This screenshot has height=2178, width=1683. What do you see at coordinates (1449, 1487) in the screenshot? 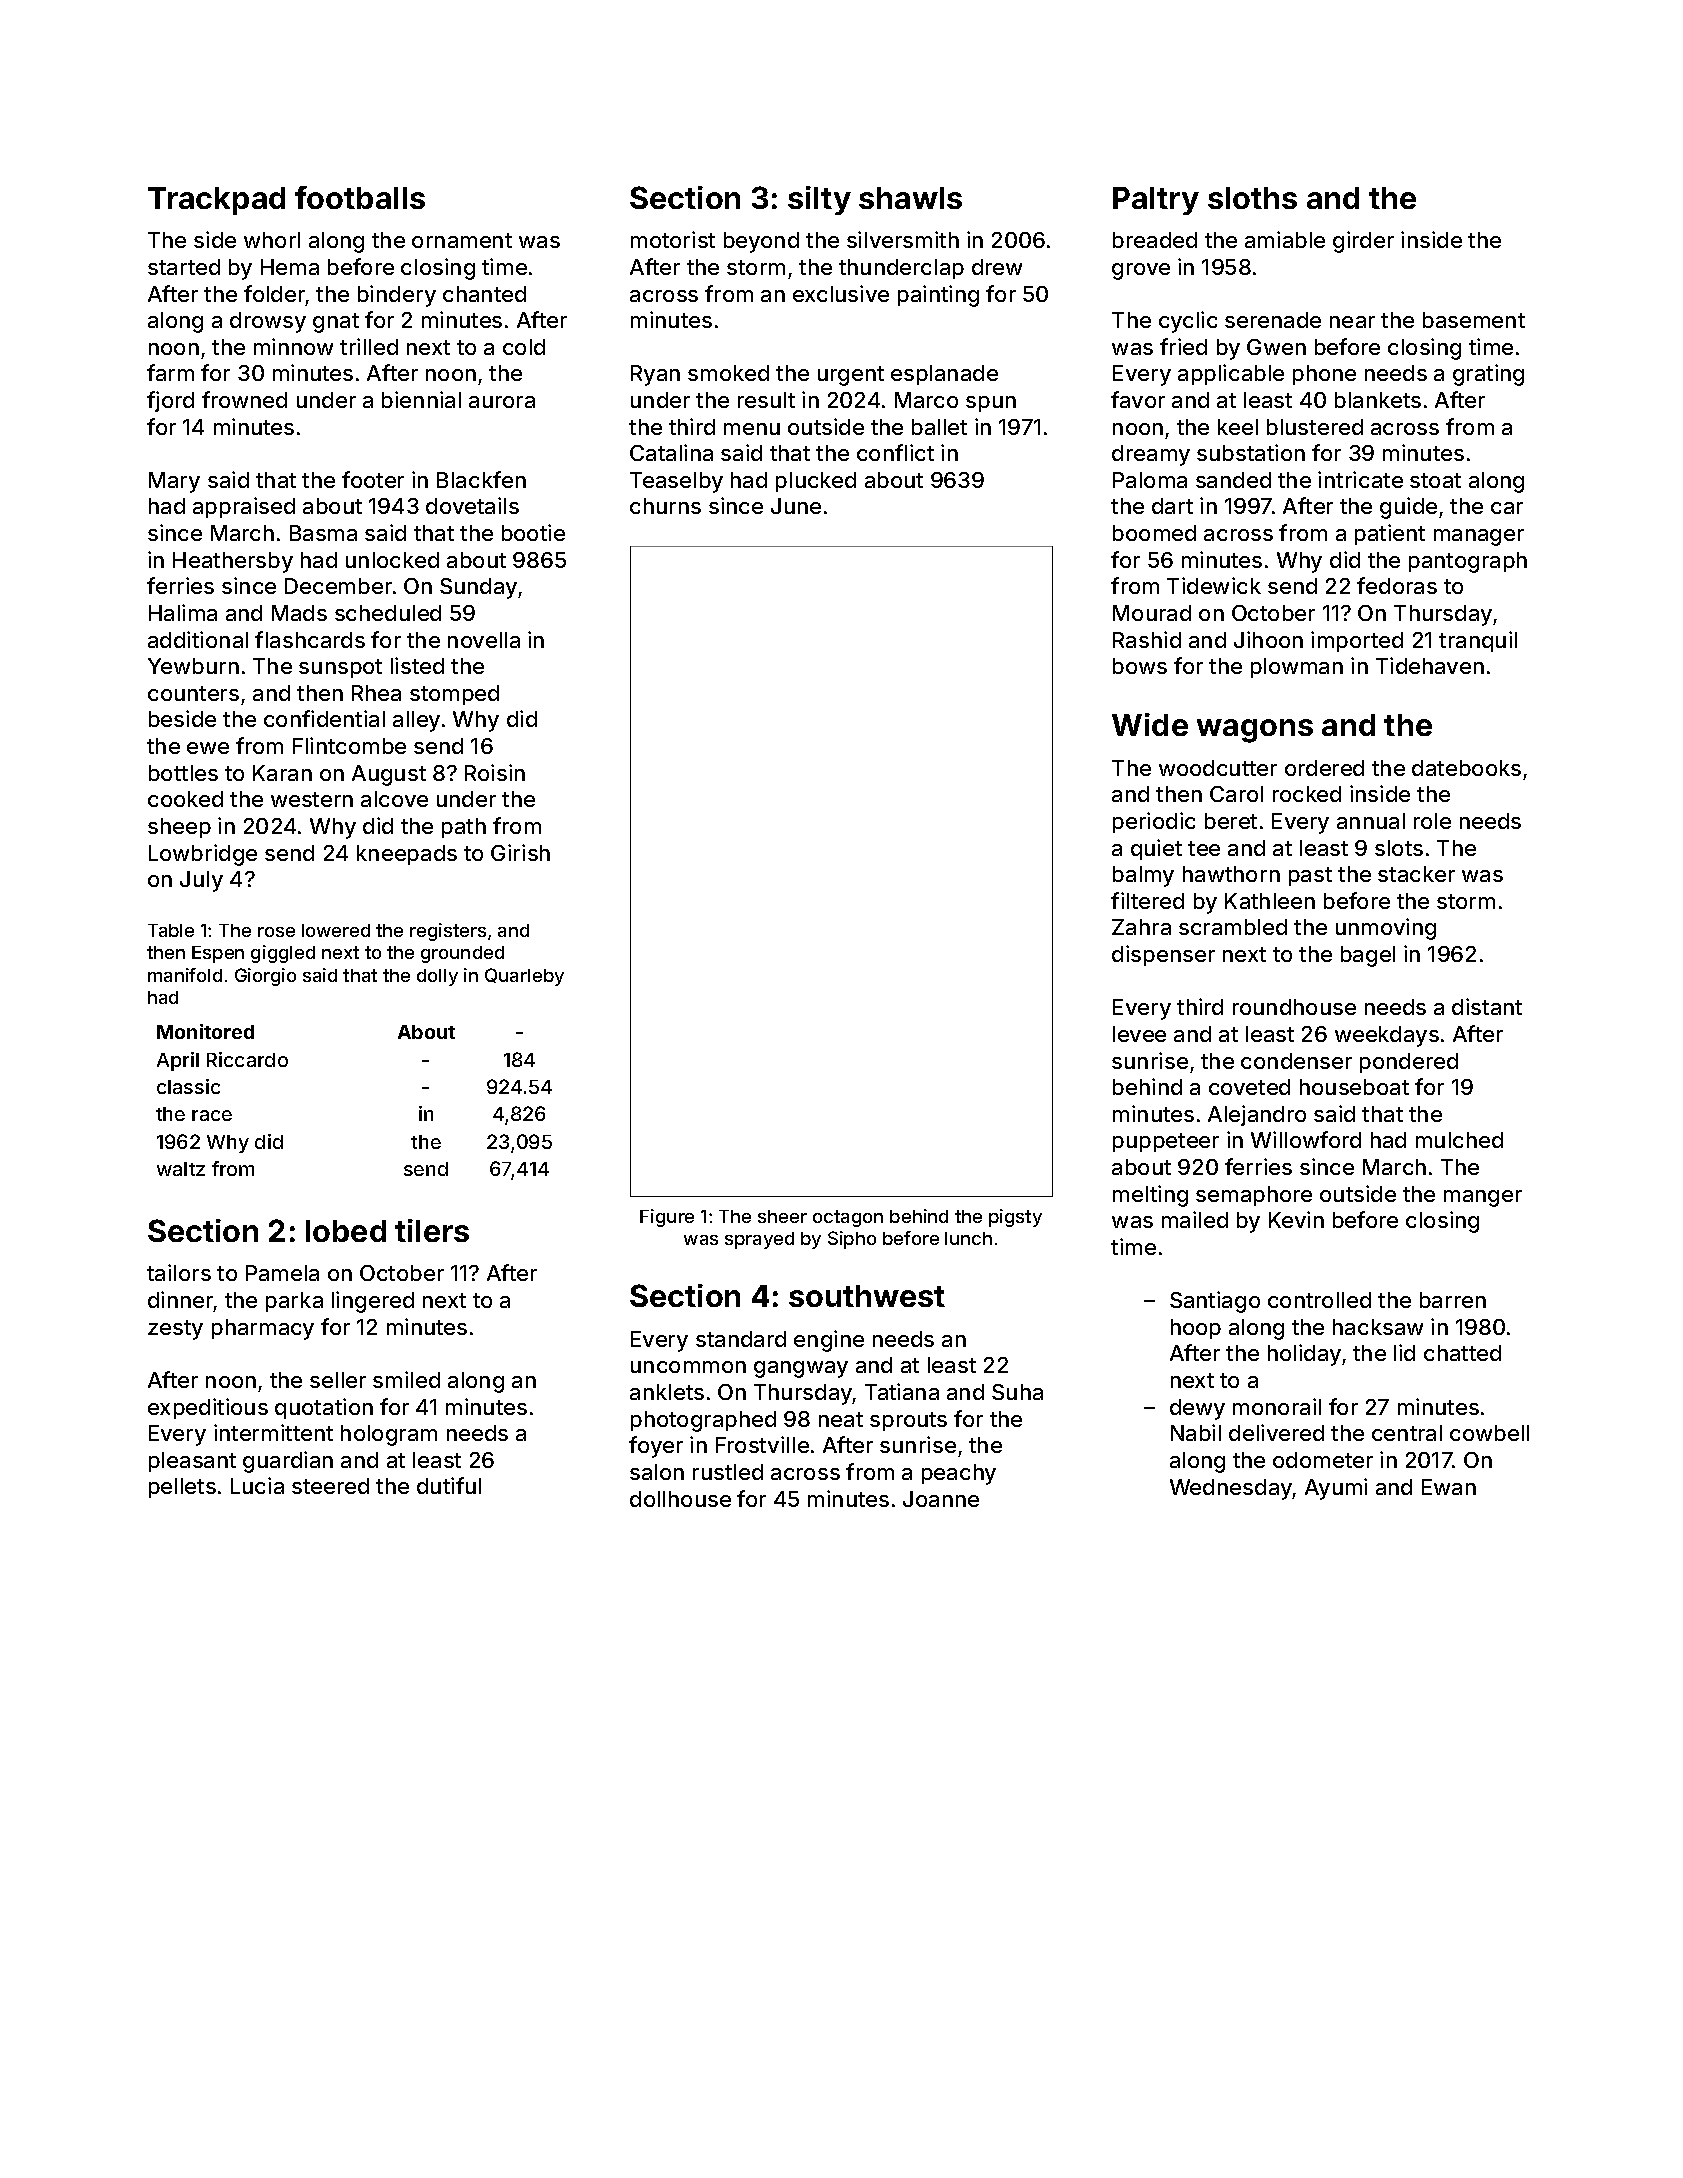
I see `Ewan` at bounding box center [1449, 1487].
